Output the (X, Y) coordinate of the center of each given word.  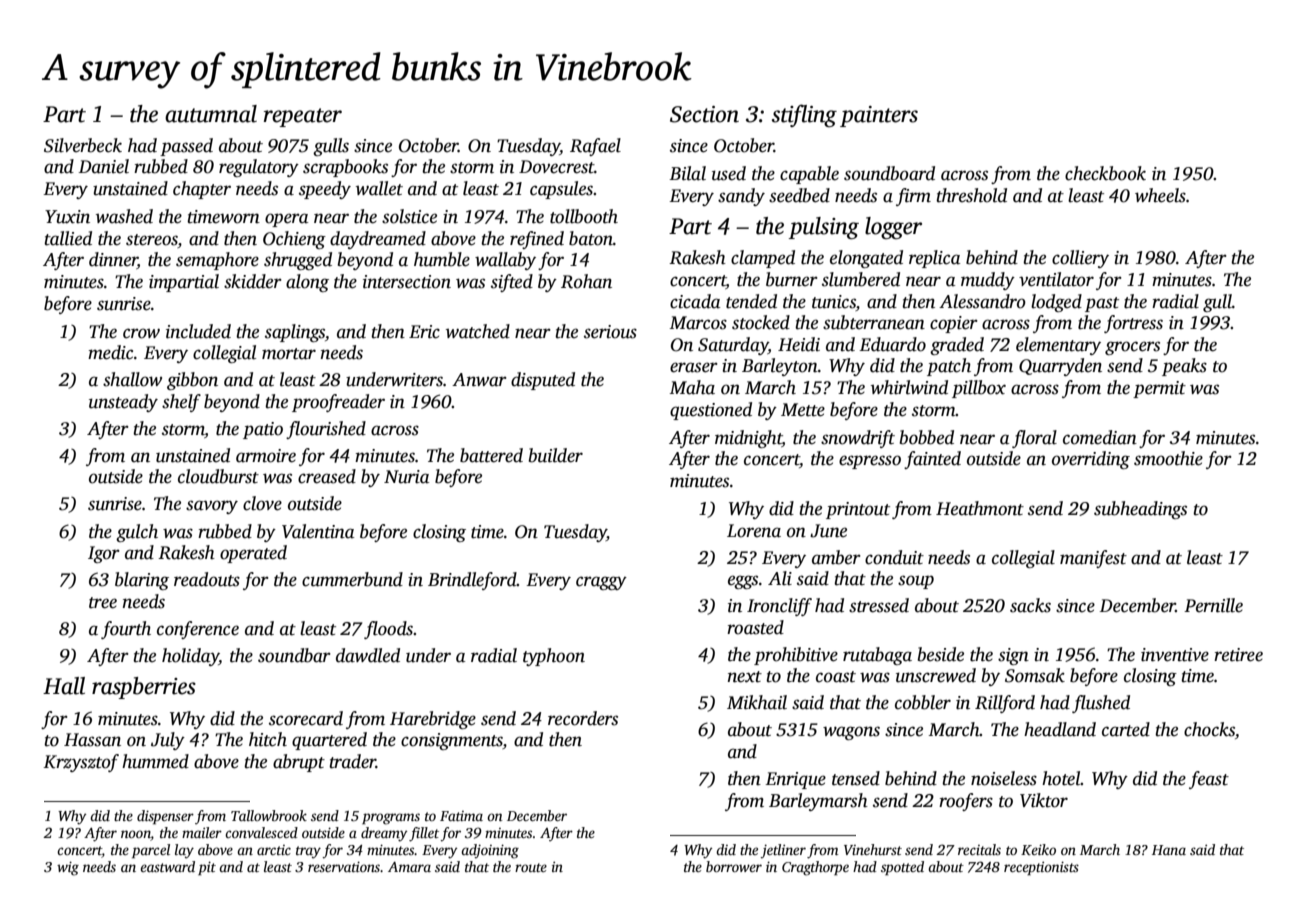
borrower (734, 866)
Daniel (104, 166)
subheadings (1140, 510)
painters (879, 116)
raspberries (144, 688)
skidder (253, 281)
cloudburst (218, 476)
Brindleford (472, 581)
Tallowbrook (269, 815)
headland (1060, 729)
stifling (804, 115)
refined (537, 240)
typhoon (554, 657)
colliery (1080, 259)
